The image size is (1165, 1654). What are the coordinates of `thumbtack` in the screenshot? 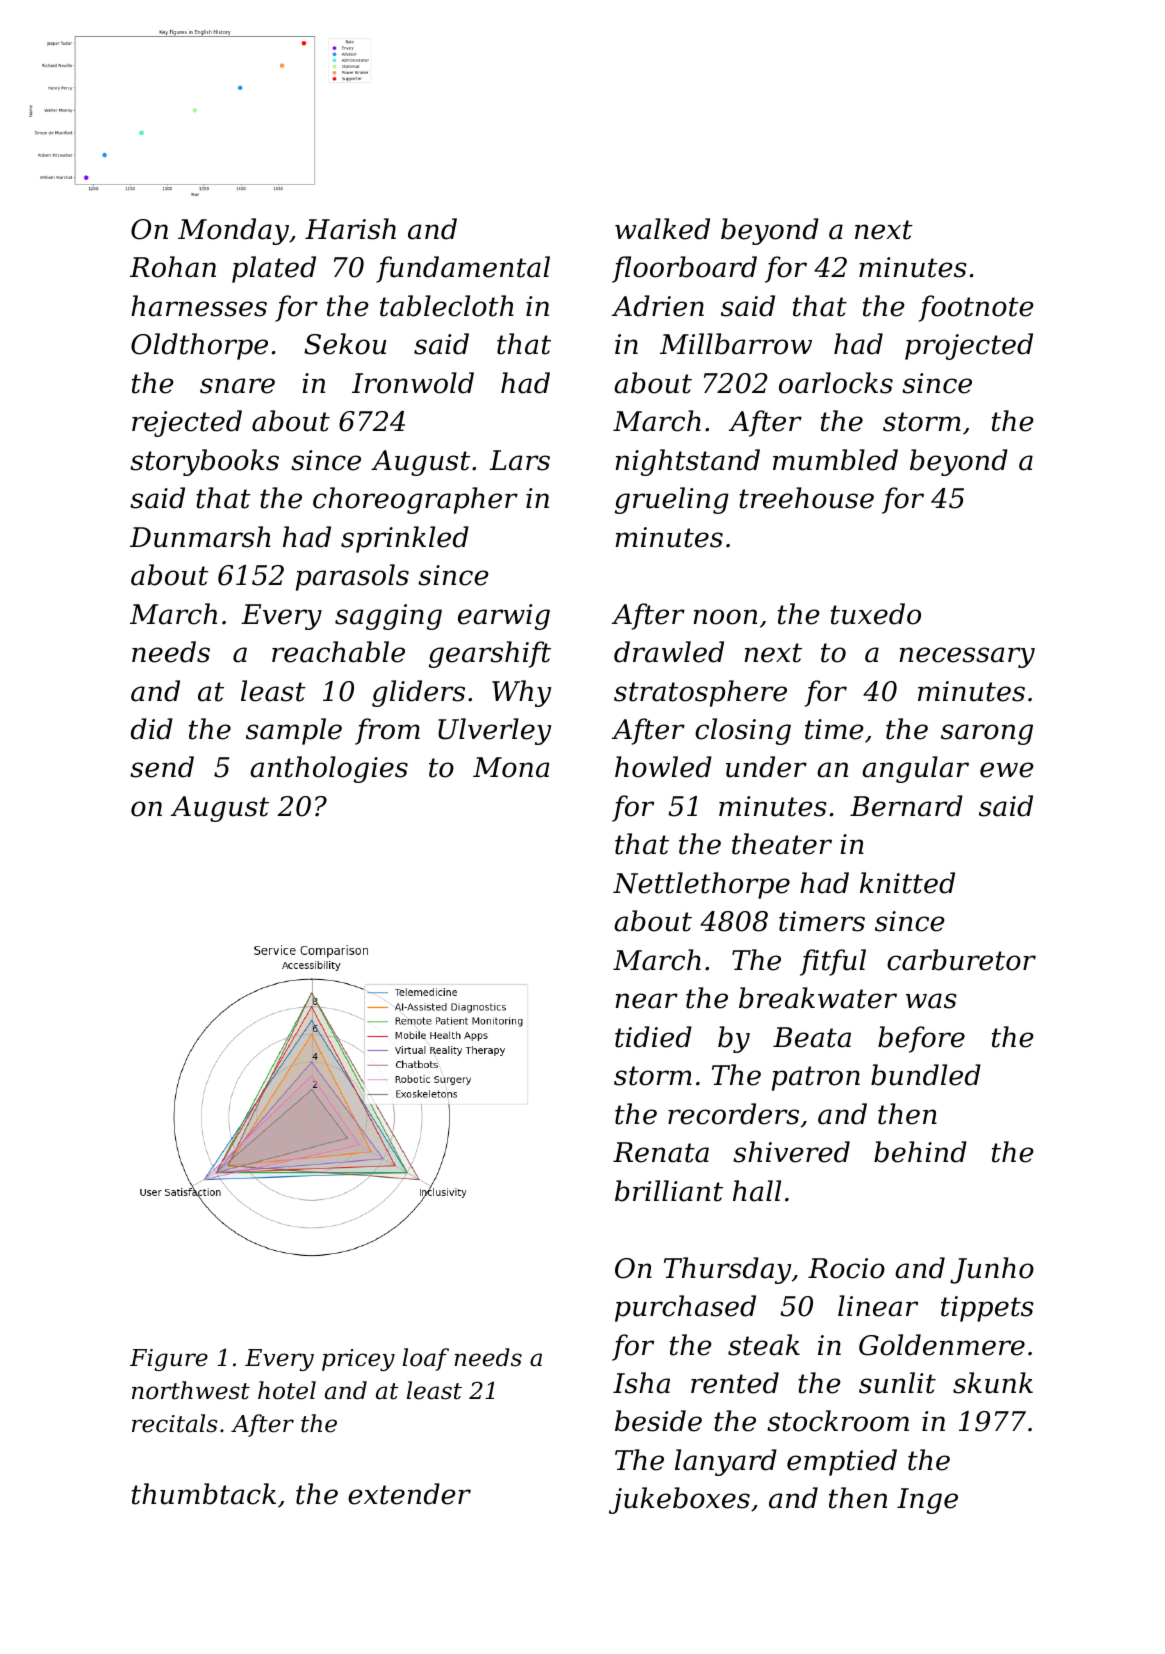 It's located at (204, 1494).
